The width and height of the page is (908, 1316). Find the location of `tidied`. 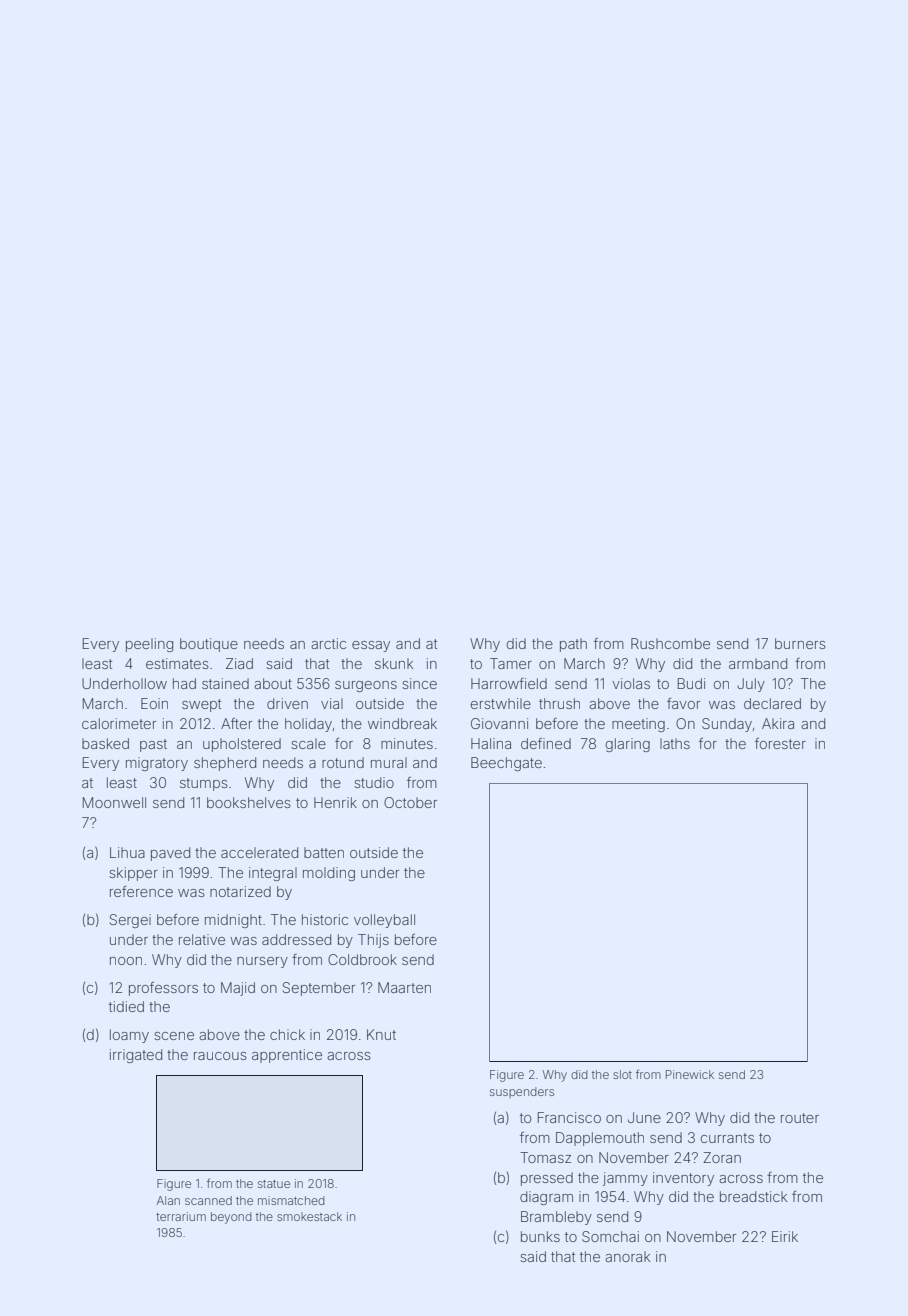

tidied is located at coordinates (126, 1006).
